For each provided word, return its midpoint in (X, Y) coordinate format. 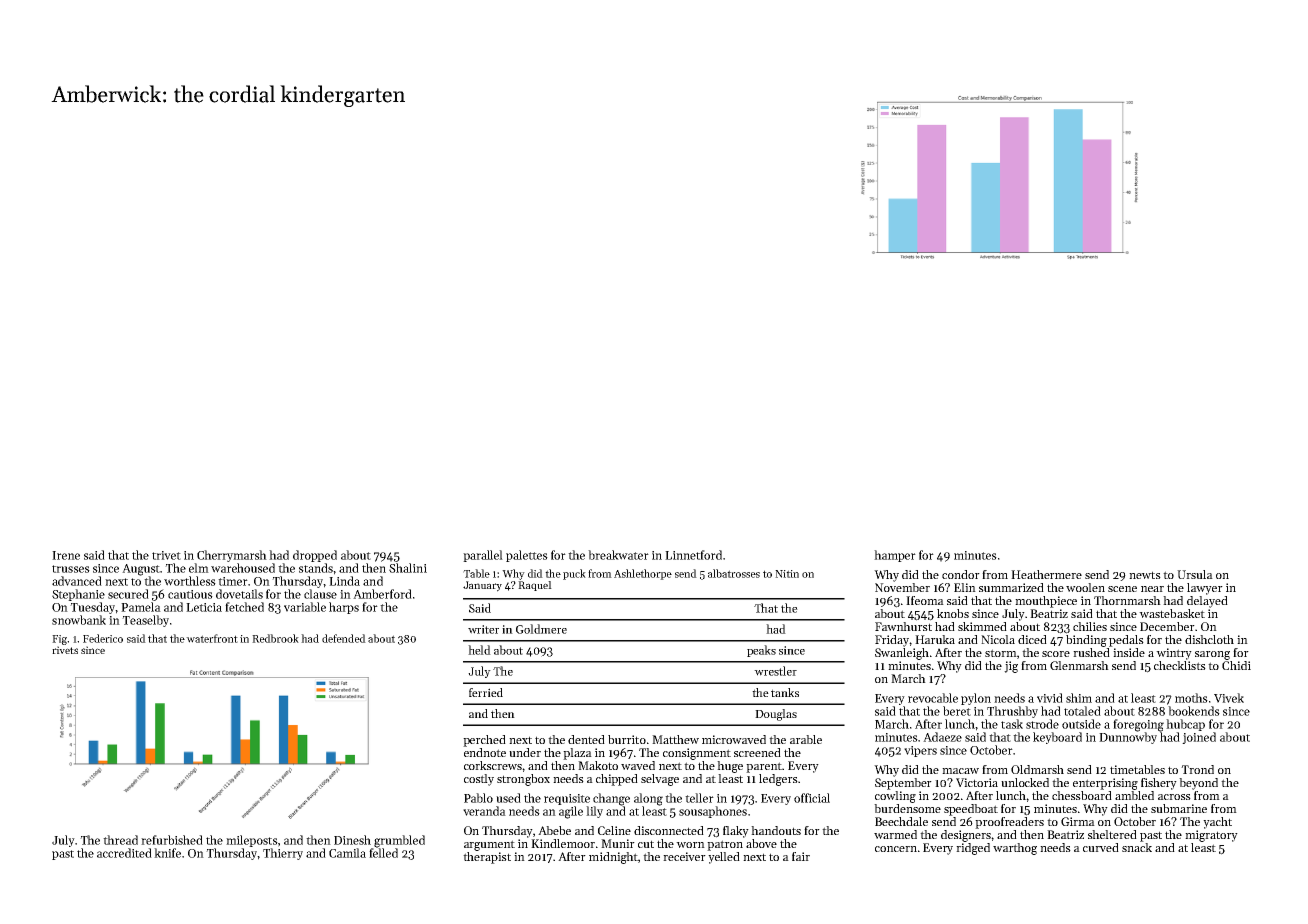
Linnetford (693, 555)
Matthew (675, 739)
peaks (761, 651)
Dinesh (352, 840)
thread (120, 840)
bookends (1194, 711)
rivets (65, 650)
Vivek (1229, 698)
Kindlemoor (563, 843)
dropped (315, 556)
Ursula (1195, 574)
